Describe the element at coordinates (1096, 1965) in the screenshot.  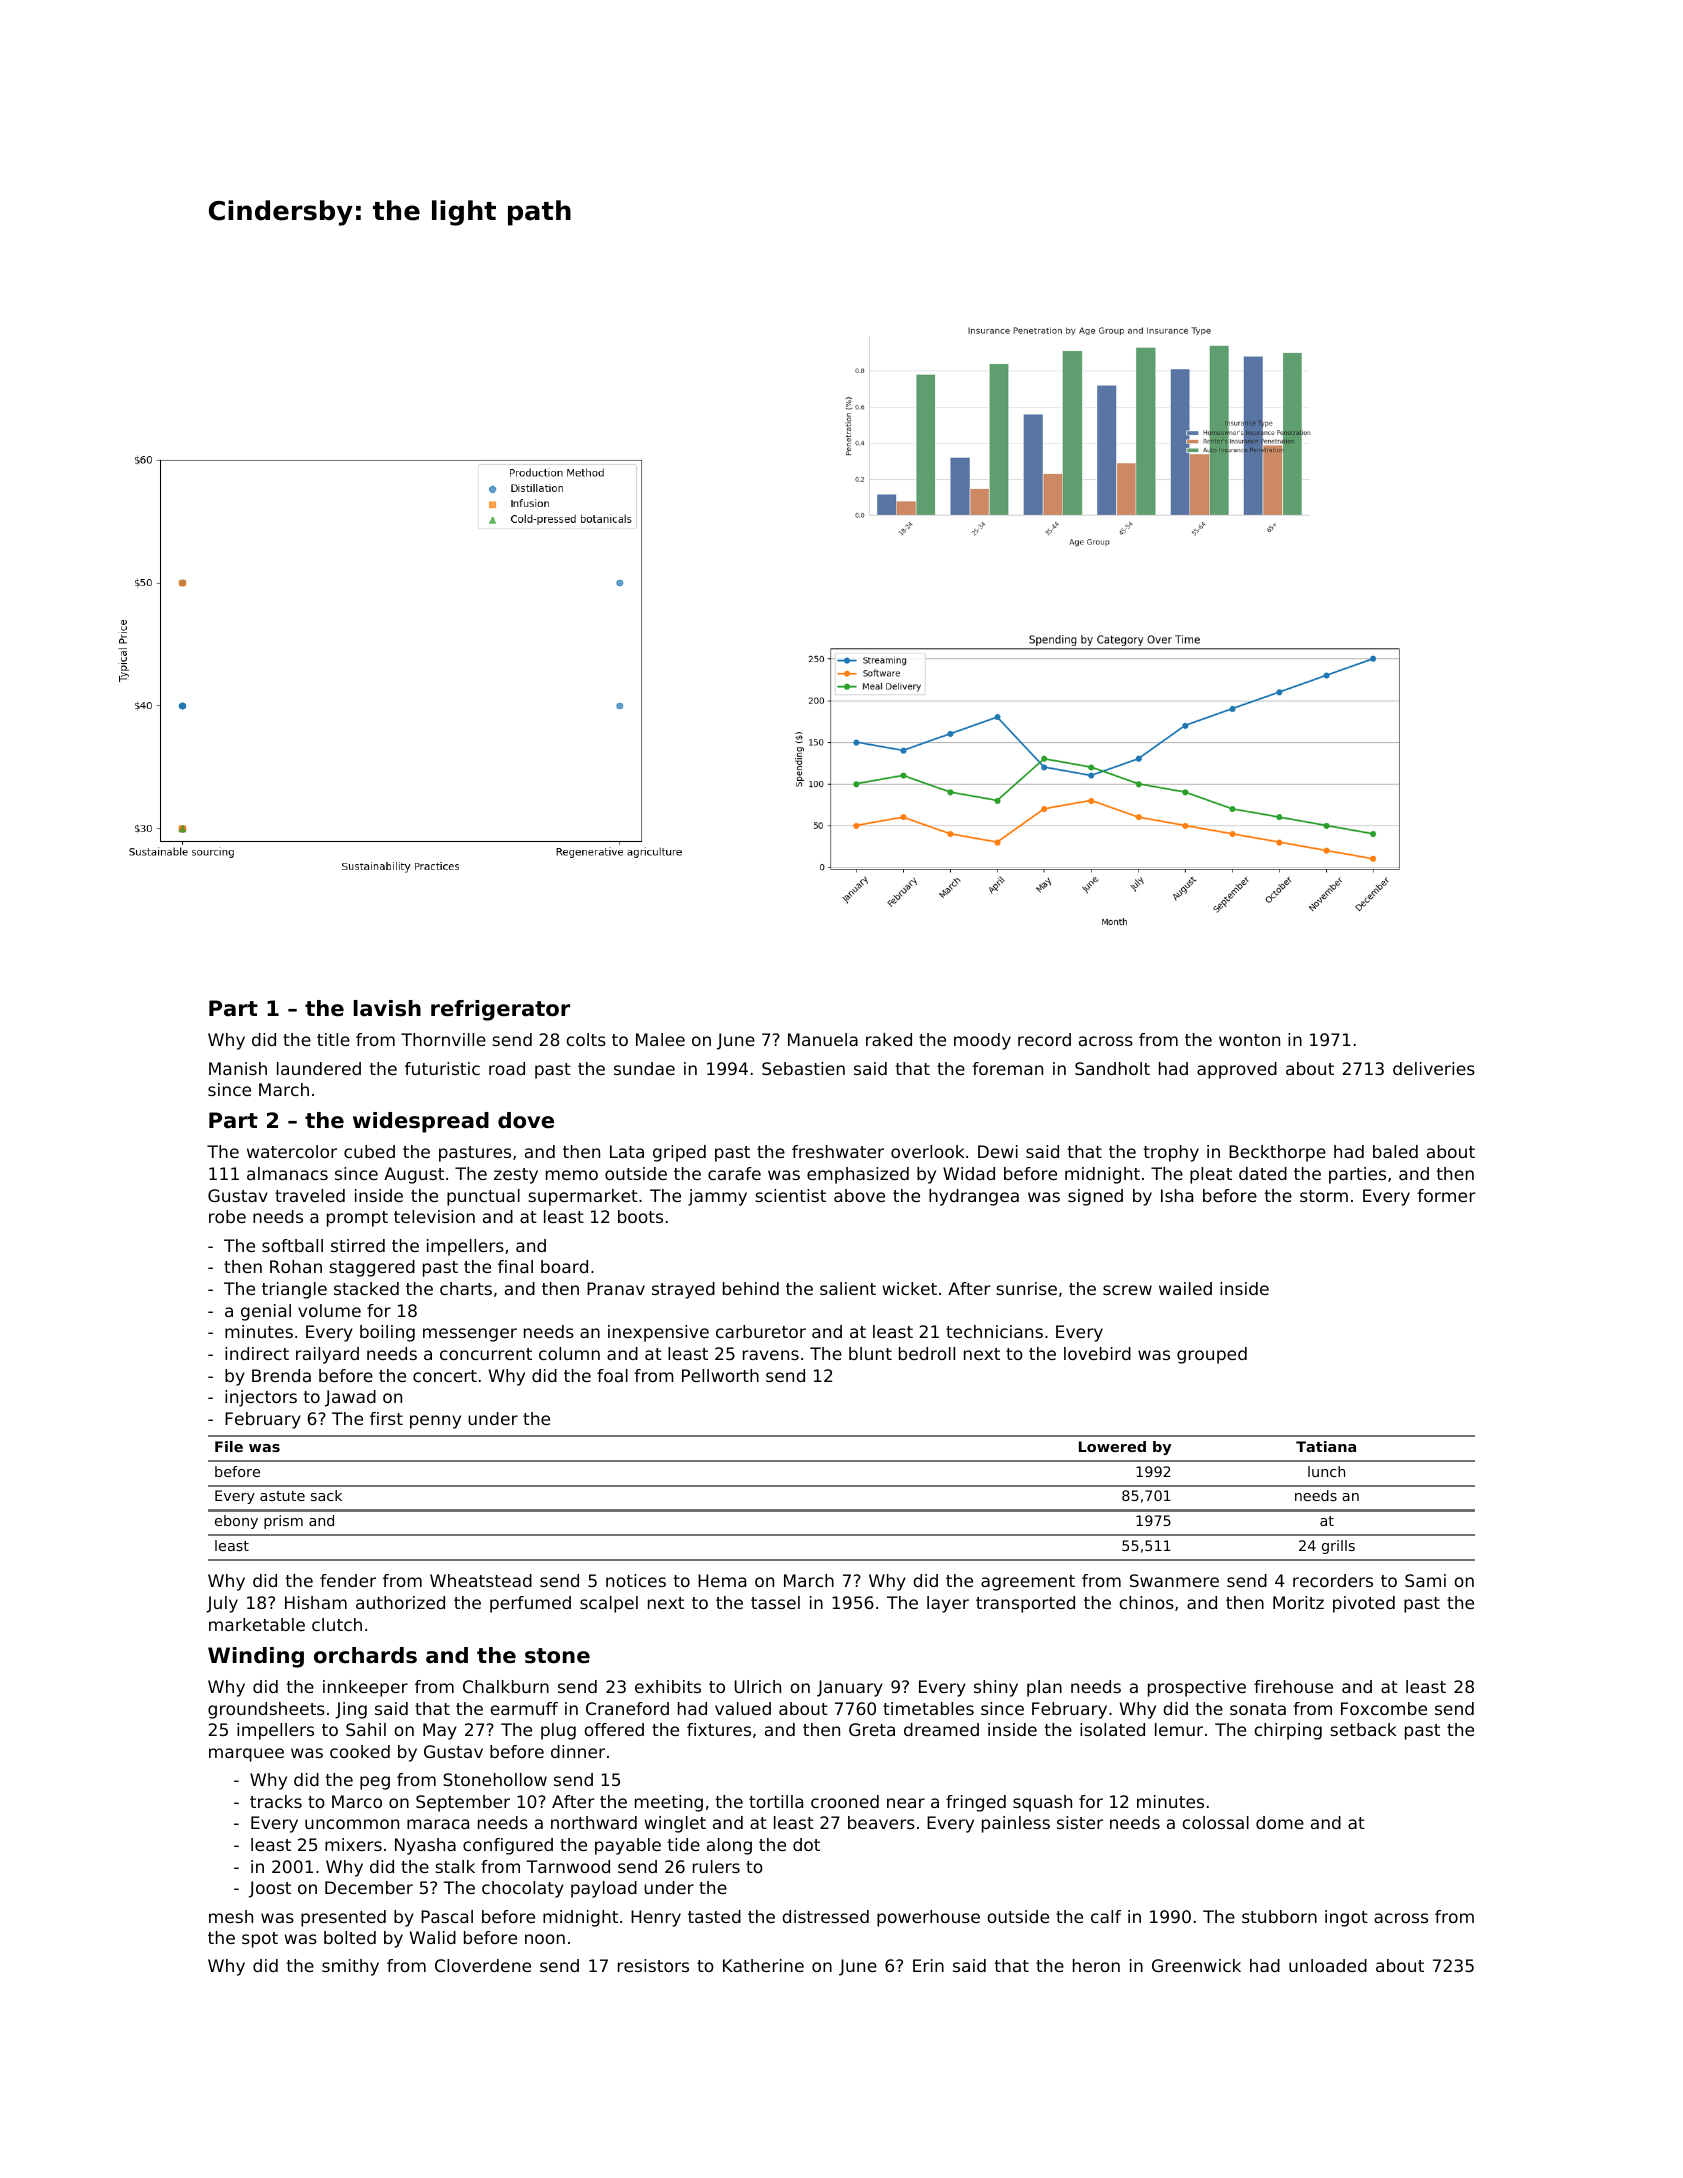
I see `heron` at that location.
